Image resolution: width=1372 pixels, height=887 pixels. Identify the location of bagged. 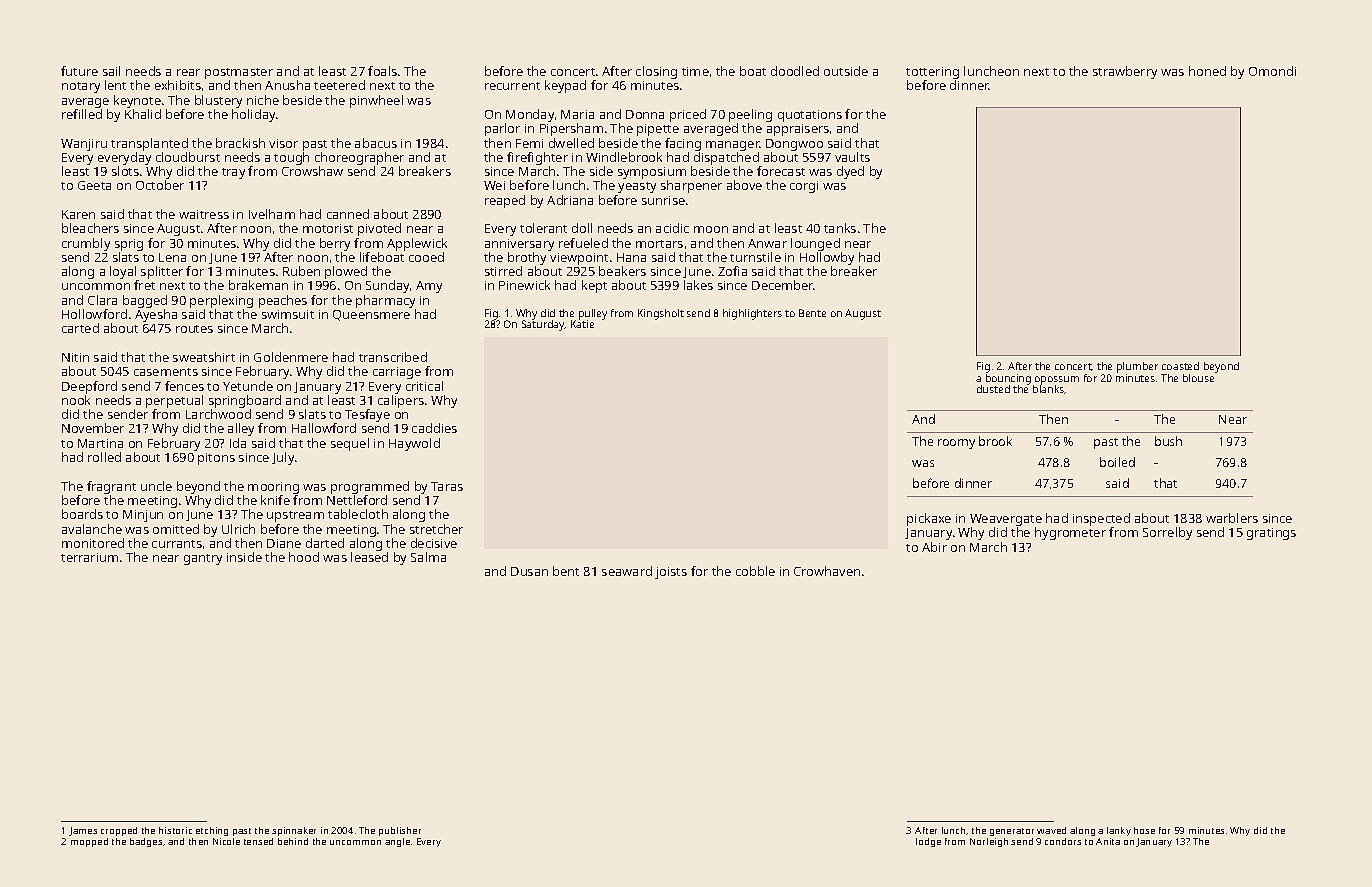
(145, 301).
